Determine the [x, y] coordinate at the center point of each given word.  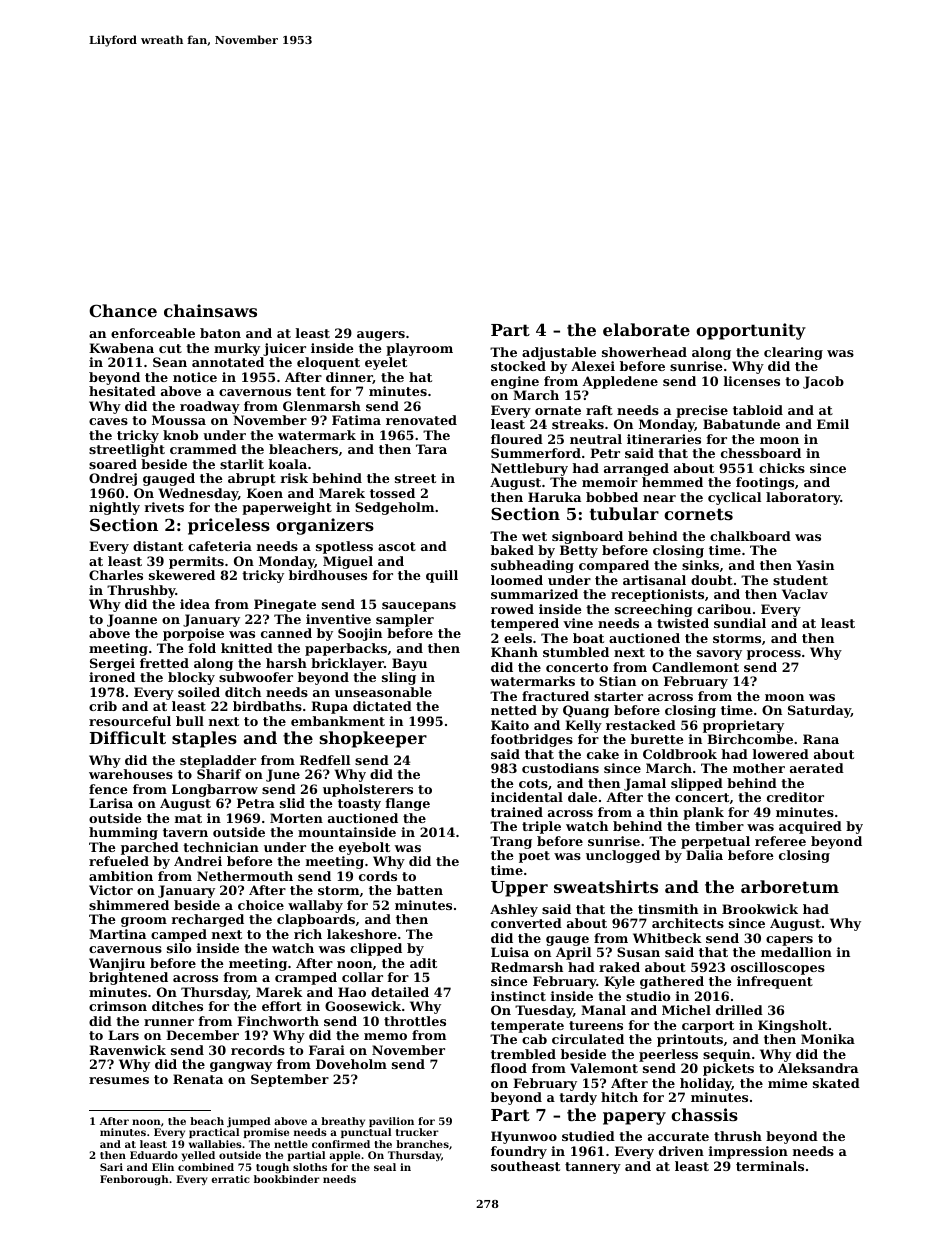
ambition [121, 876]
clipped [376, 949]
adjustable [559, 353]
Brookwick [760, 909]
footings [765, 483]
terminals [770, 1166]
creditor [795, 797]
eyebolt [364, 848]
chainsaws [210, 310]
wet [534, 536]
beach [207, 1121]
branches [422, 1144]
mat [188, 818]
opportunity [751, 331]
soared [113, 464]
